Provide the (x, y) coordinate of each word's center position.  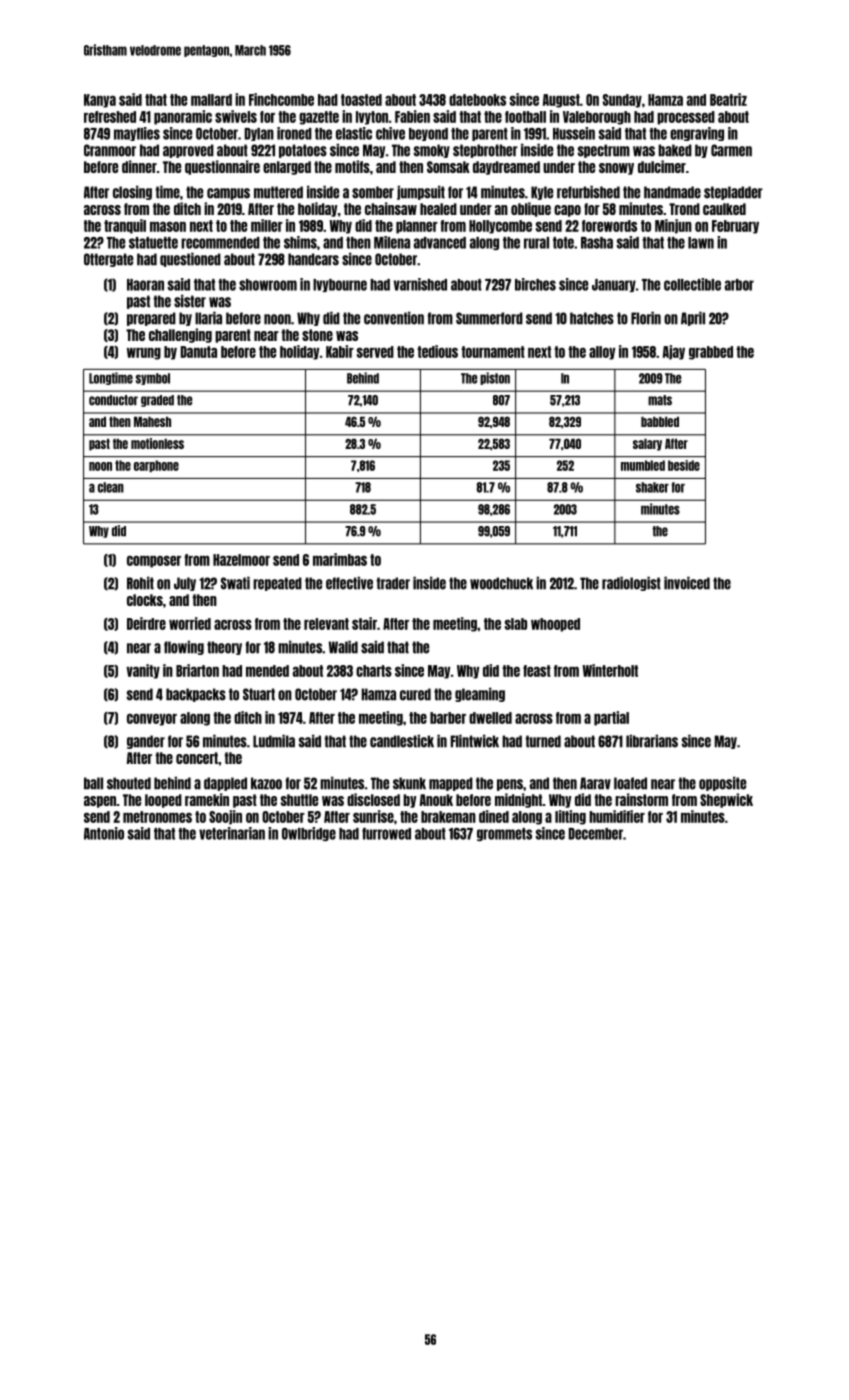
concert (197, 758)
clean (111, 487)
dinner (139, 166)
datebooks (477, 100)
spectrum (604, 151)
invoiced (687, 583)
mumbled (643, 465)
